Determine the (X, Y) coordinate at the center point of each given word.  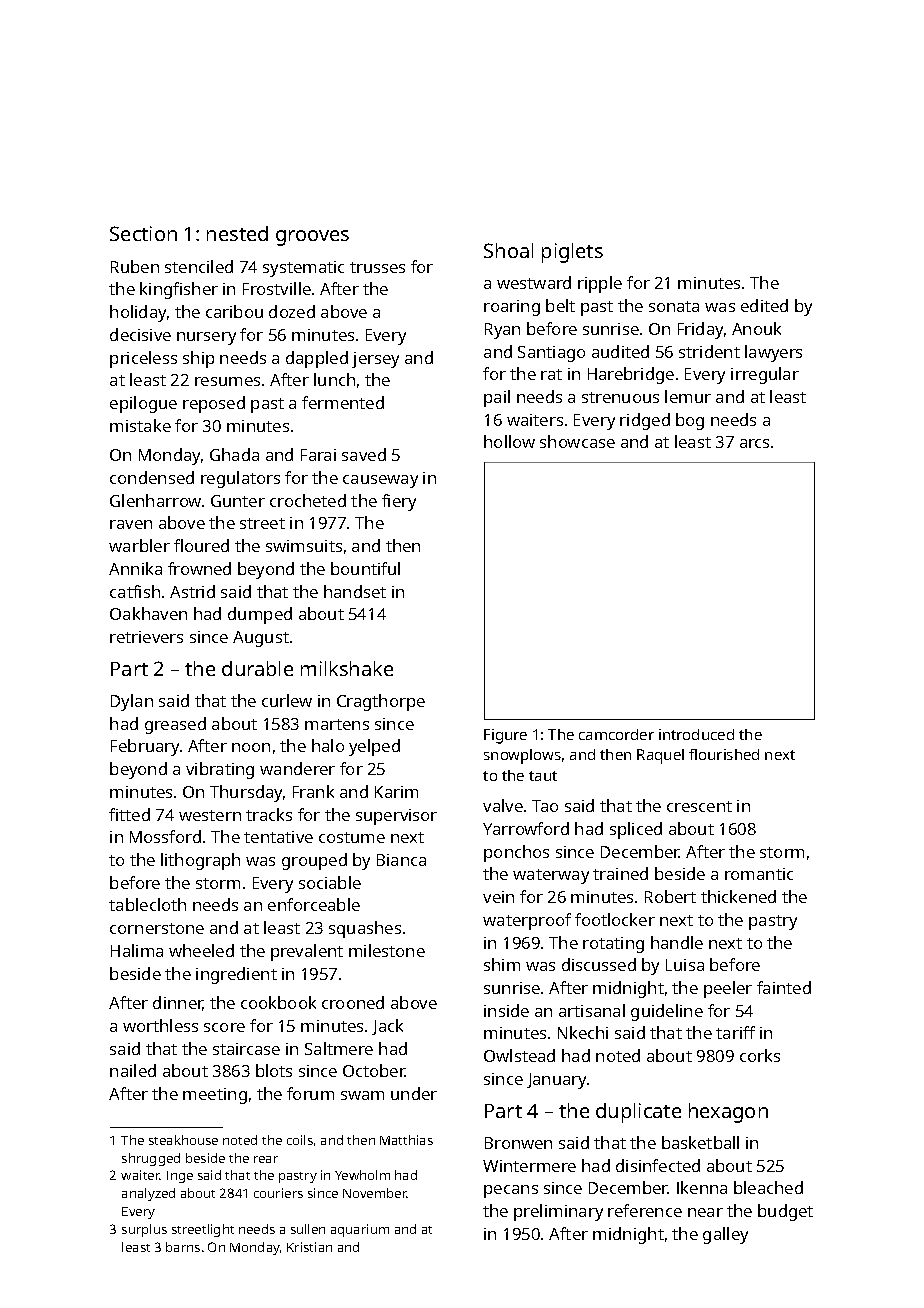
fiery (399, 502)
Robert (670, 896)
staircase (246, 1049)
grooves (312, 238)
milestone (387, 950)
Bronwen (518, 1143)
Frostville (277, 288)
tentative (278, 837)
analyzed (148, 1194)
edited (764, 305)
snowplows (522, 756)
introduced (696, 734)
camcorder (616, 734)
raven (131, 524)
